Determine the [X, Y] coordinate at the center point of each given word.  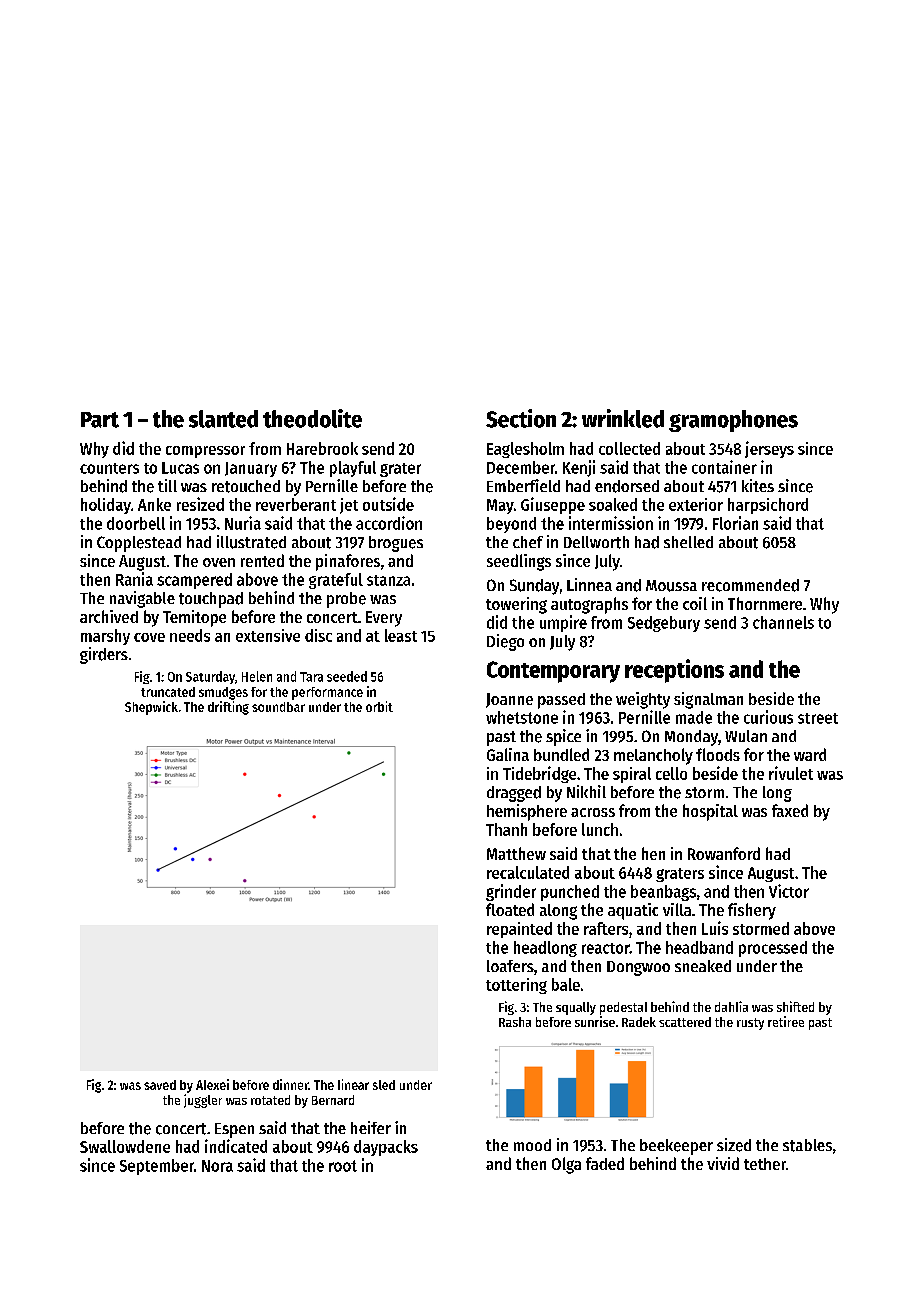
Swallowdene [125, 1146]
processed [773, 949]
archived [109, 616]
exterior [696, 504]
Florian [735, 523]
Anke [154, 504]
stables [807, 1145]
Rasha [515, 1022]
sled [384, 1085]
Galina [508, 754]
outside [388, 504]
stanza [388, 580]
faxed [790, 810]
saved [160, 1085]
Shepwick [151, 708]
